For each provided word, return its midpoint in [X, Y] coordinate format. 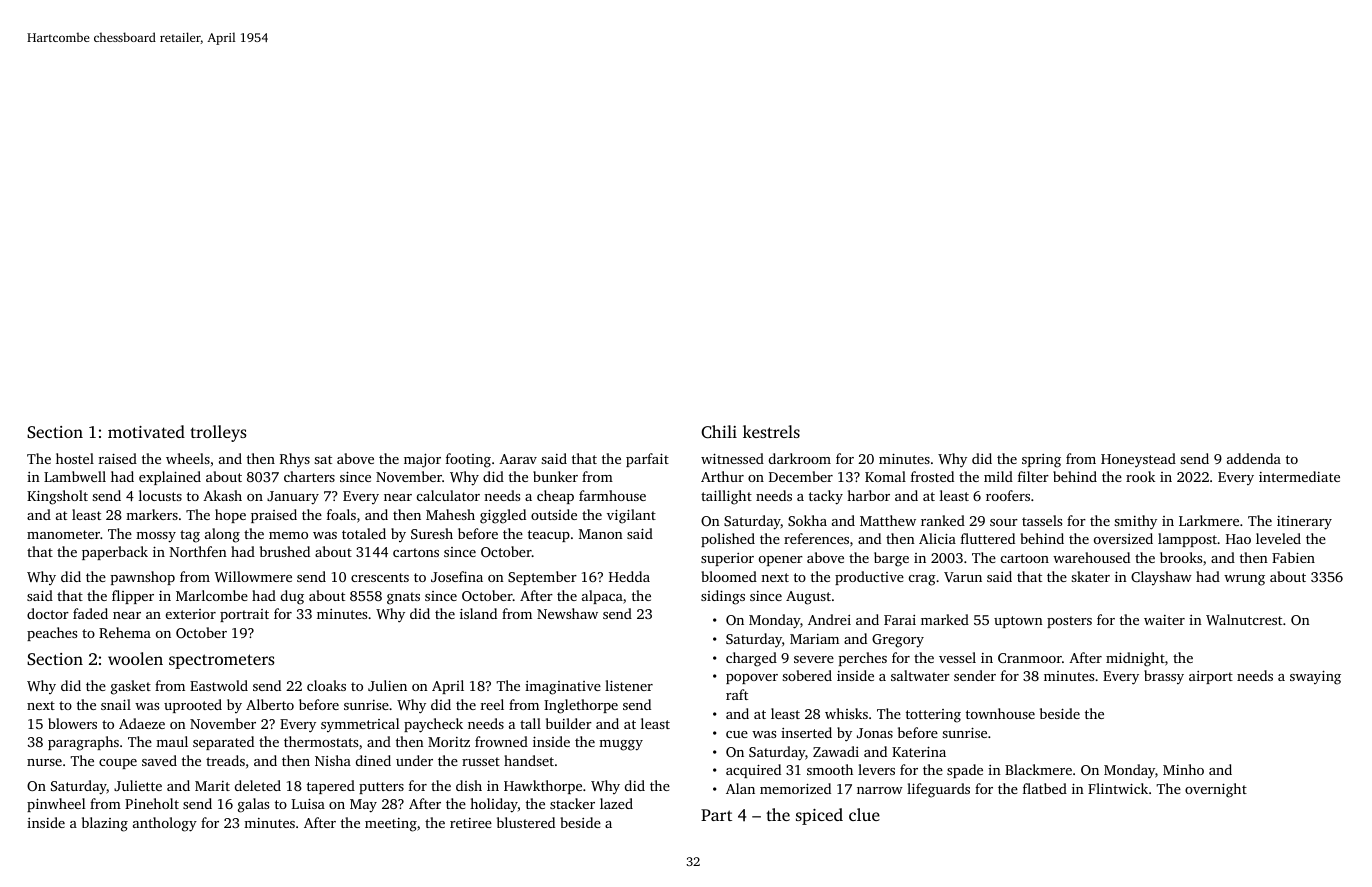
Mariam [814, 639]
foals [341, 514]
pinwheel [56, 805]
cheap [555, 497]
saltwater [920, 675]
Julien [387, 685]
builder [569, 723]
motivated [146, 431]
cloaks [326, 685]
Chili [719, 432]
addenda [1254, 458]
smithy [1135, 522]
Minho [1183, 769]
